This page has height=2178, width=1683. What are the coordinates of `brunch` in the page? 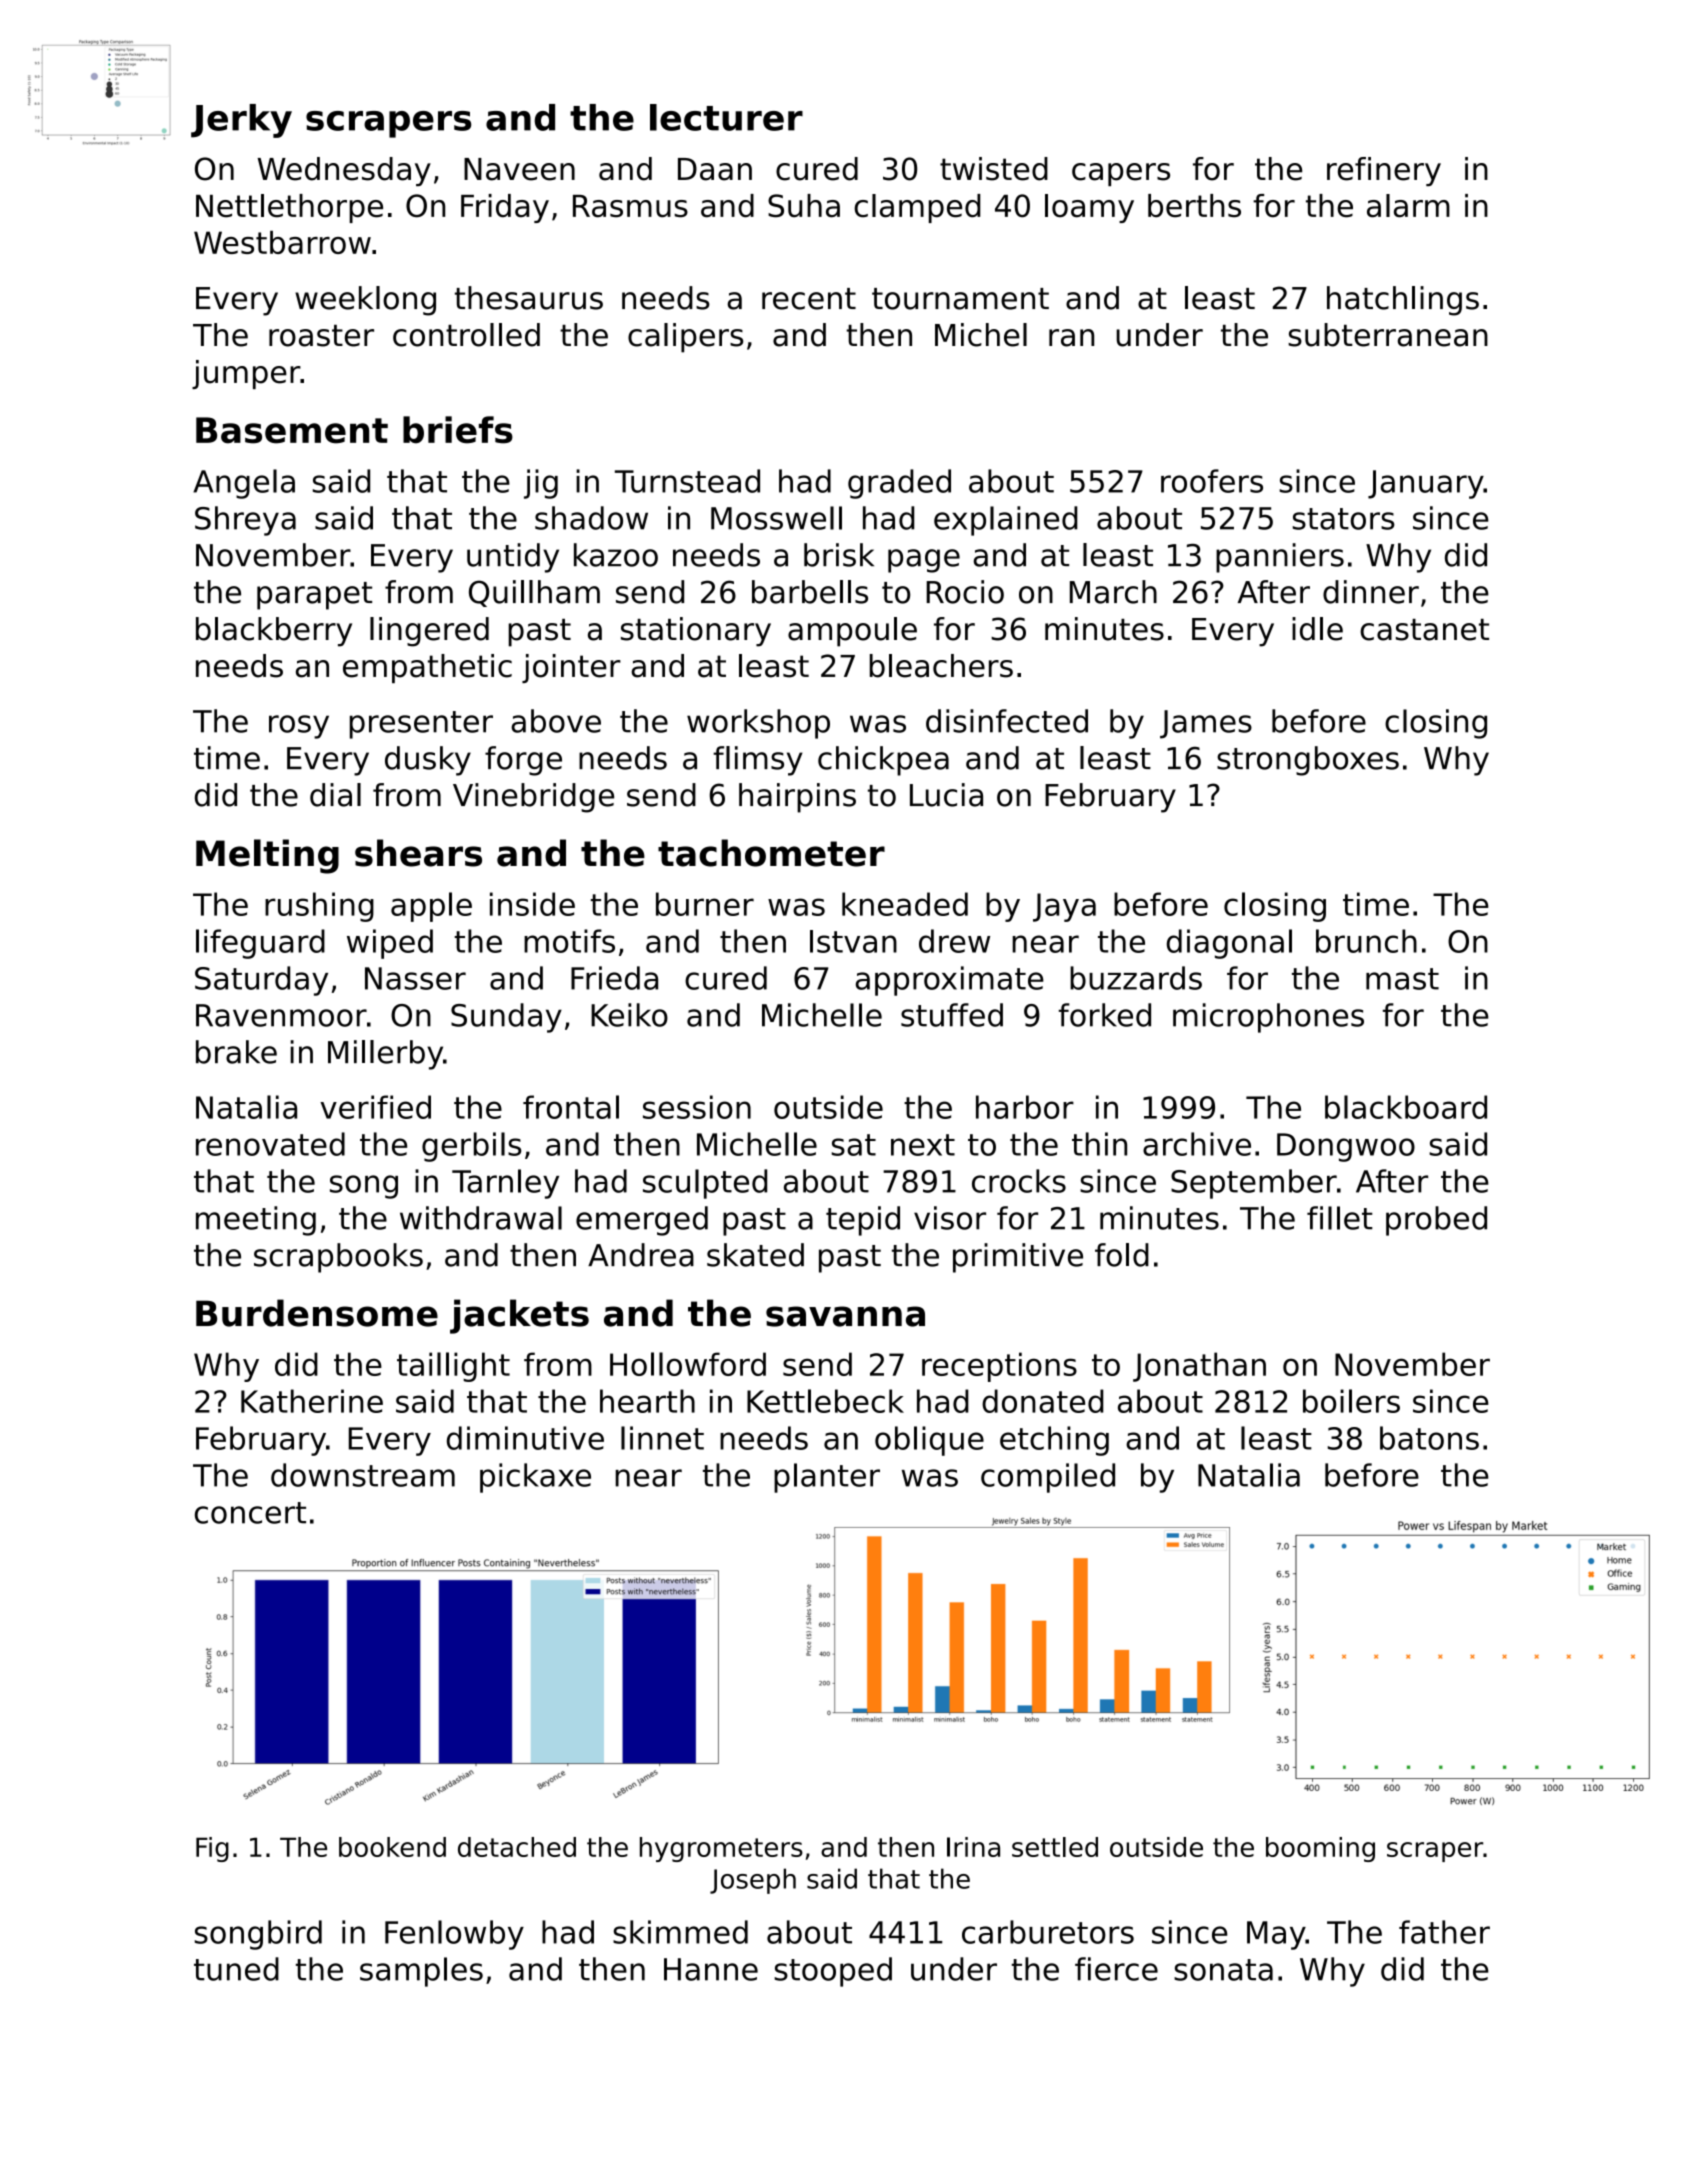 It's located at (1366, 941).
